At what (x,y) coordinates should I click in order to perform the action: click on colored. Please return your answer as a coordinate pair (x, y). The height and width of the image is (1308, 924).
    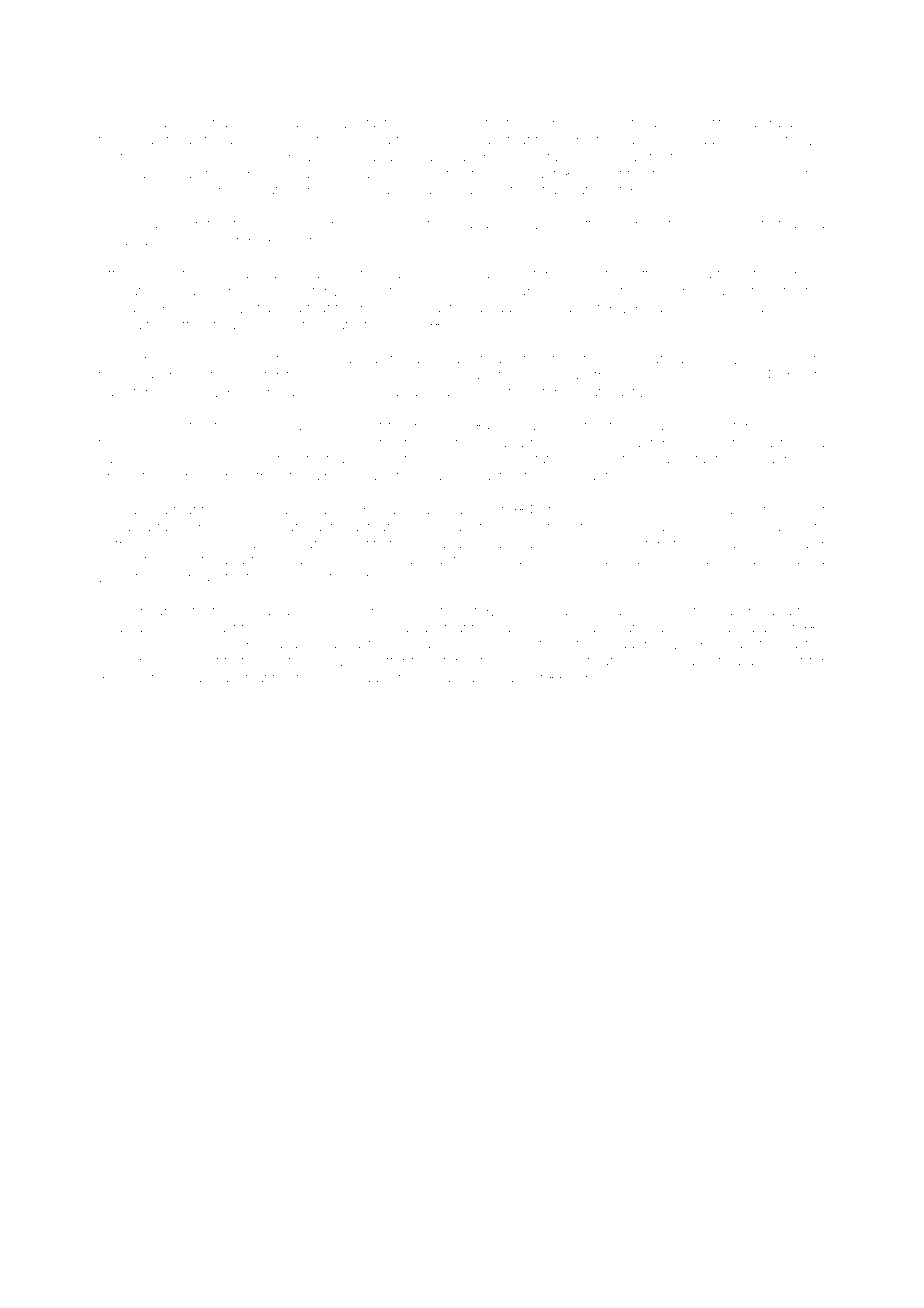
    Looking at the image, I should click on (346, 174).
